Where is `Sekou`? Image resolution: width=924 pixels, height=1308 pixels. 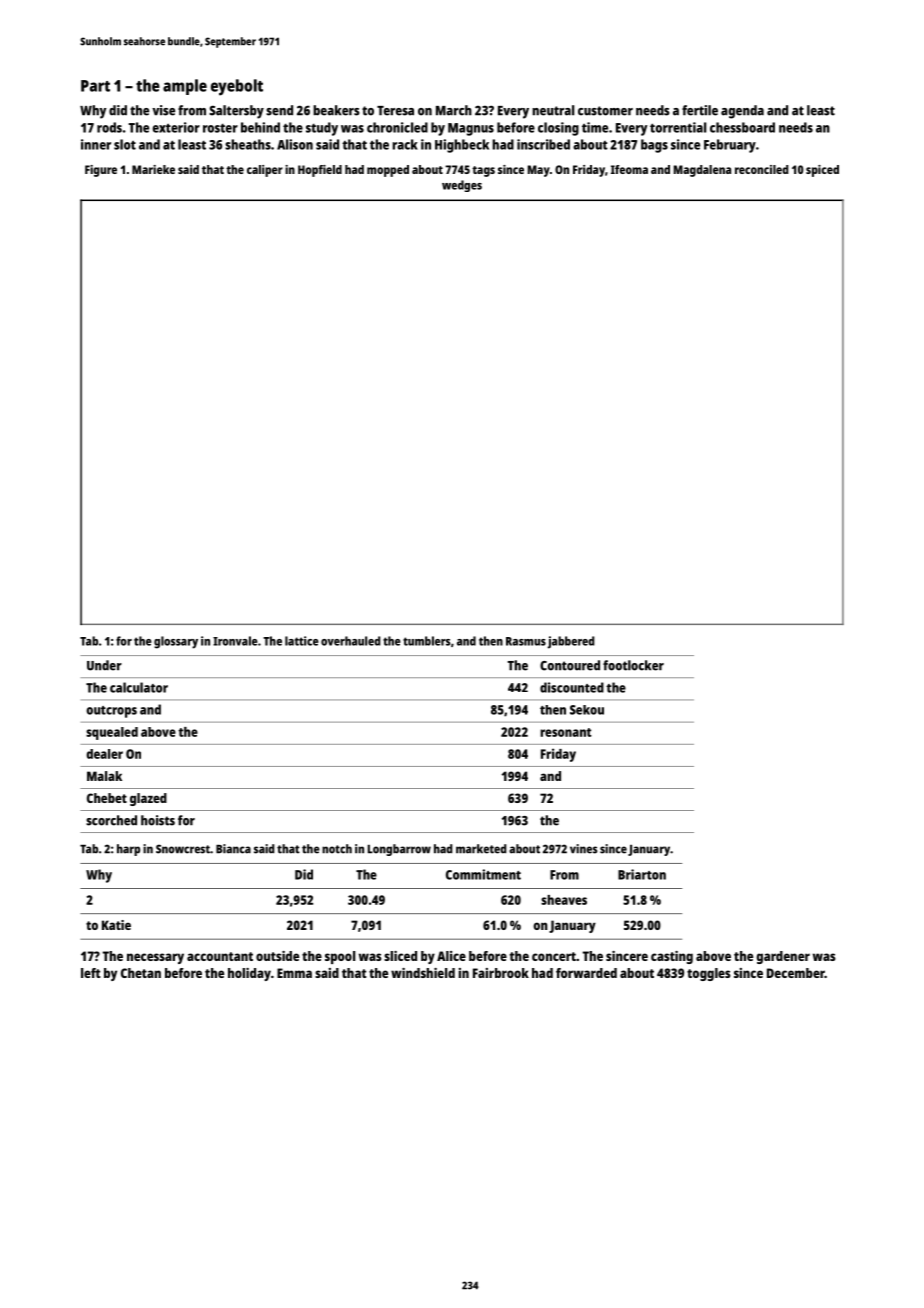
Sekou is located at coordinates (587, 710).
